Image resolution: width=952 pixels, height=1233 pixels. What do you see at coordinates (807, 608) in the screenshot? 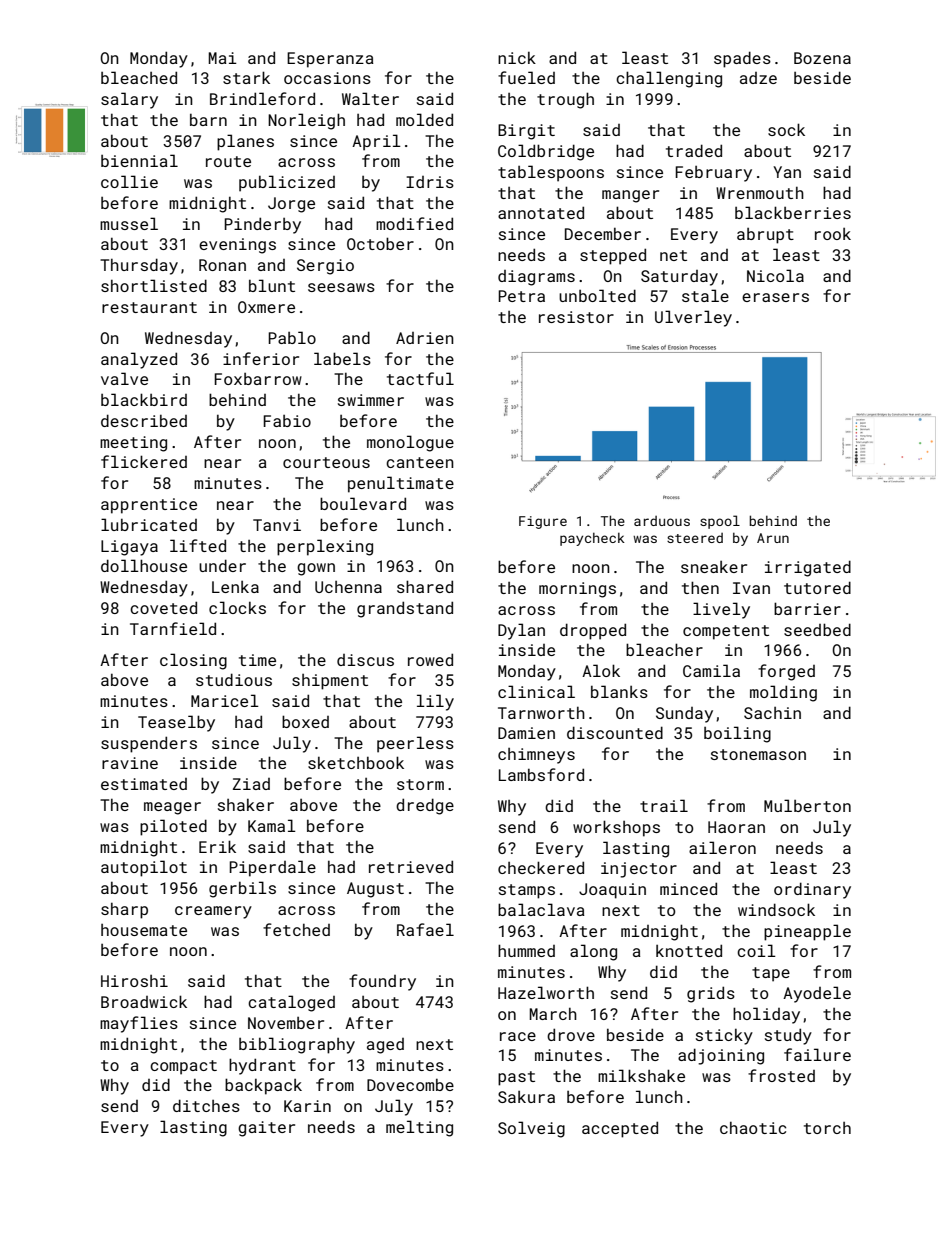
I see `barrier` at bounding box center [807, 608].
